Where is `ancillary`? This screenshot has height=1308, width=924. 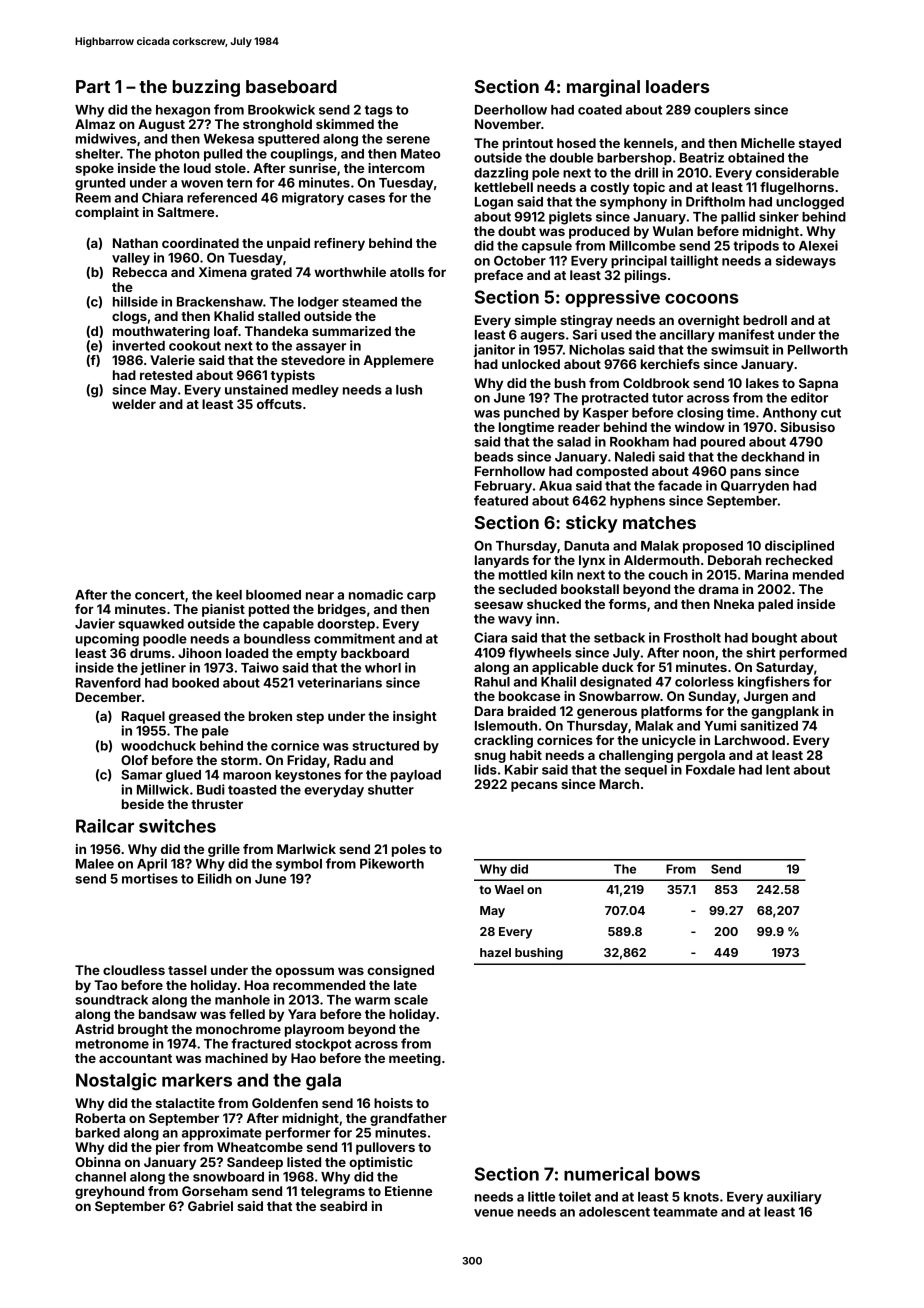
ancillary is located at coordinates (687, 335).
